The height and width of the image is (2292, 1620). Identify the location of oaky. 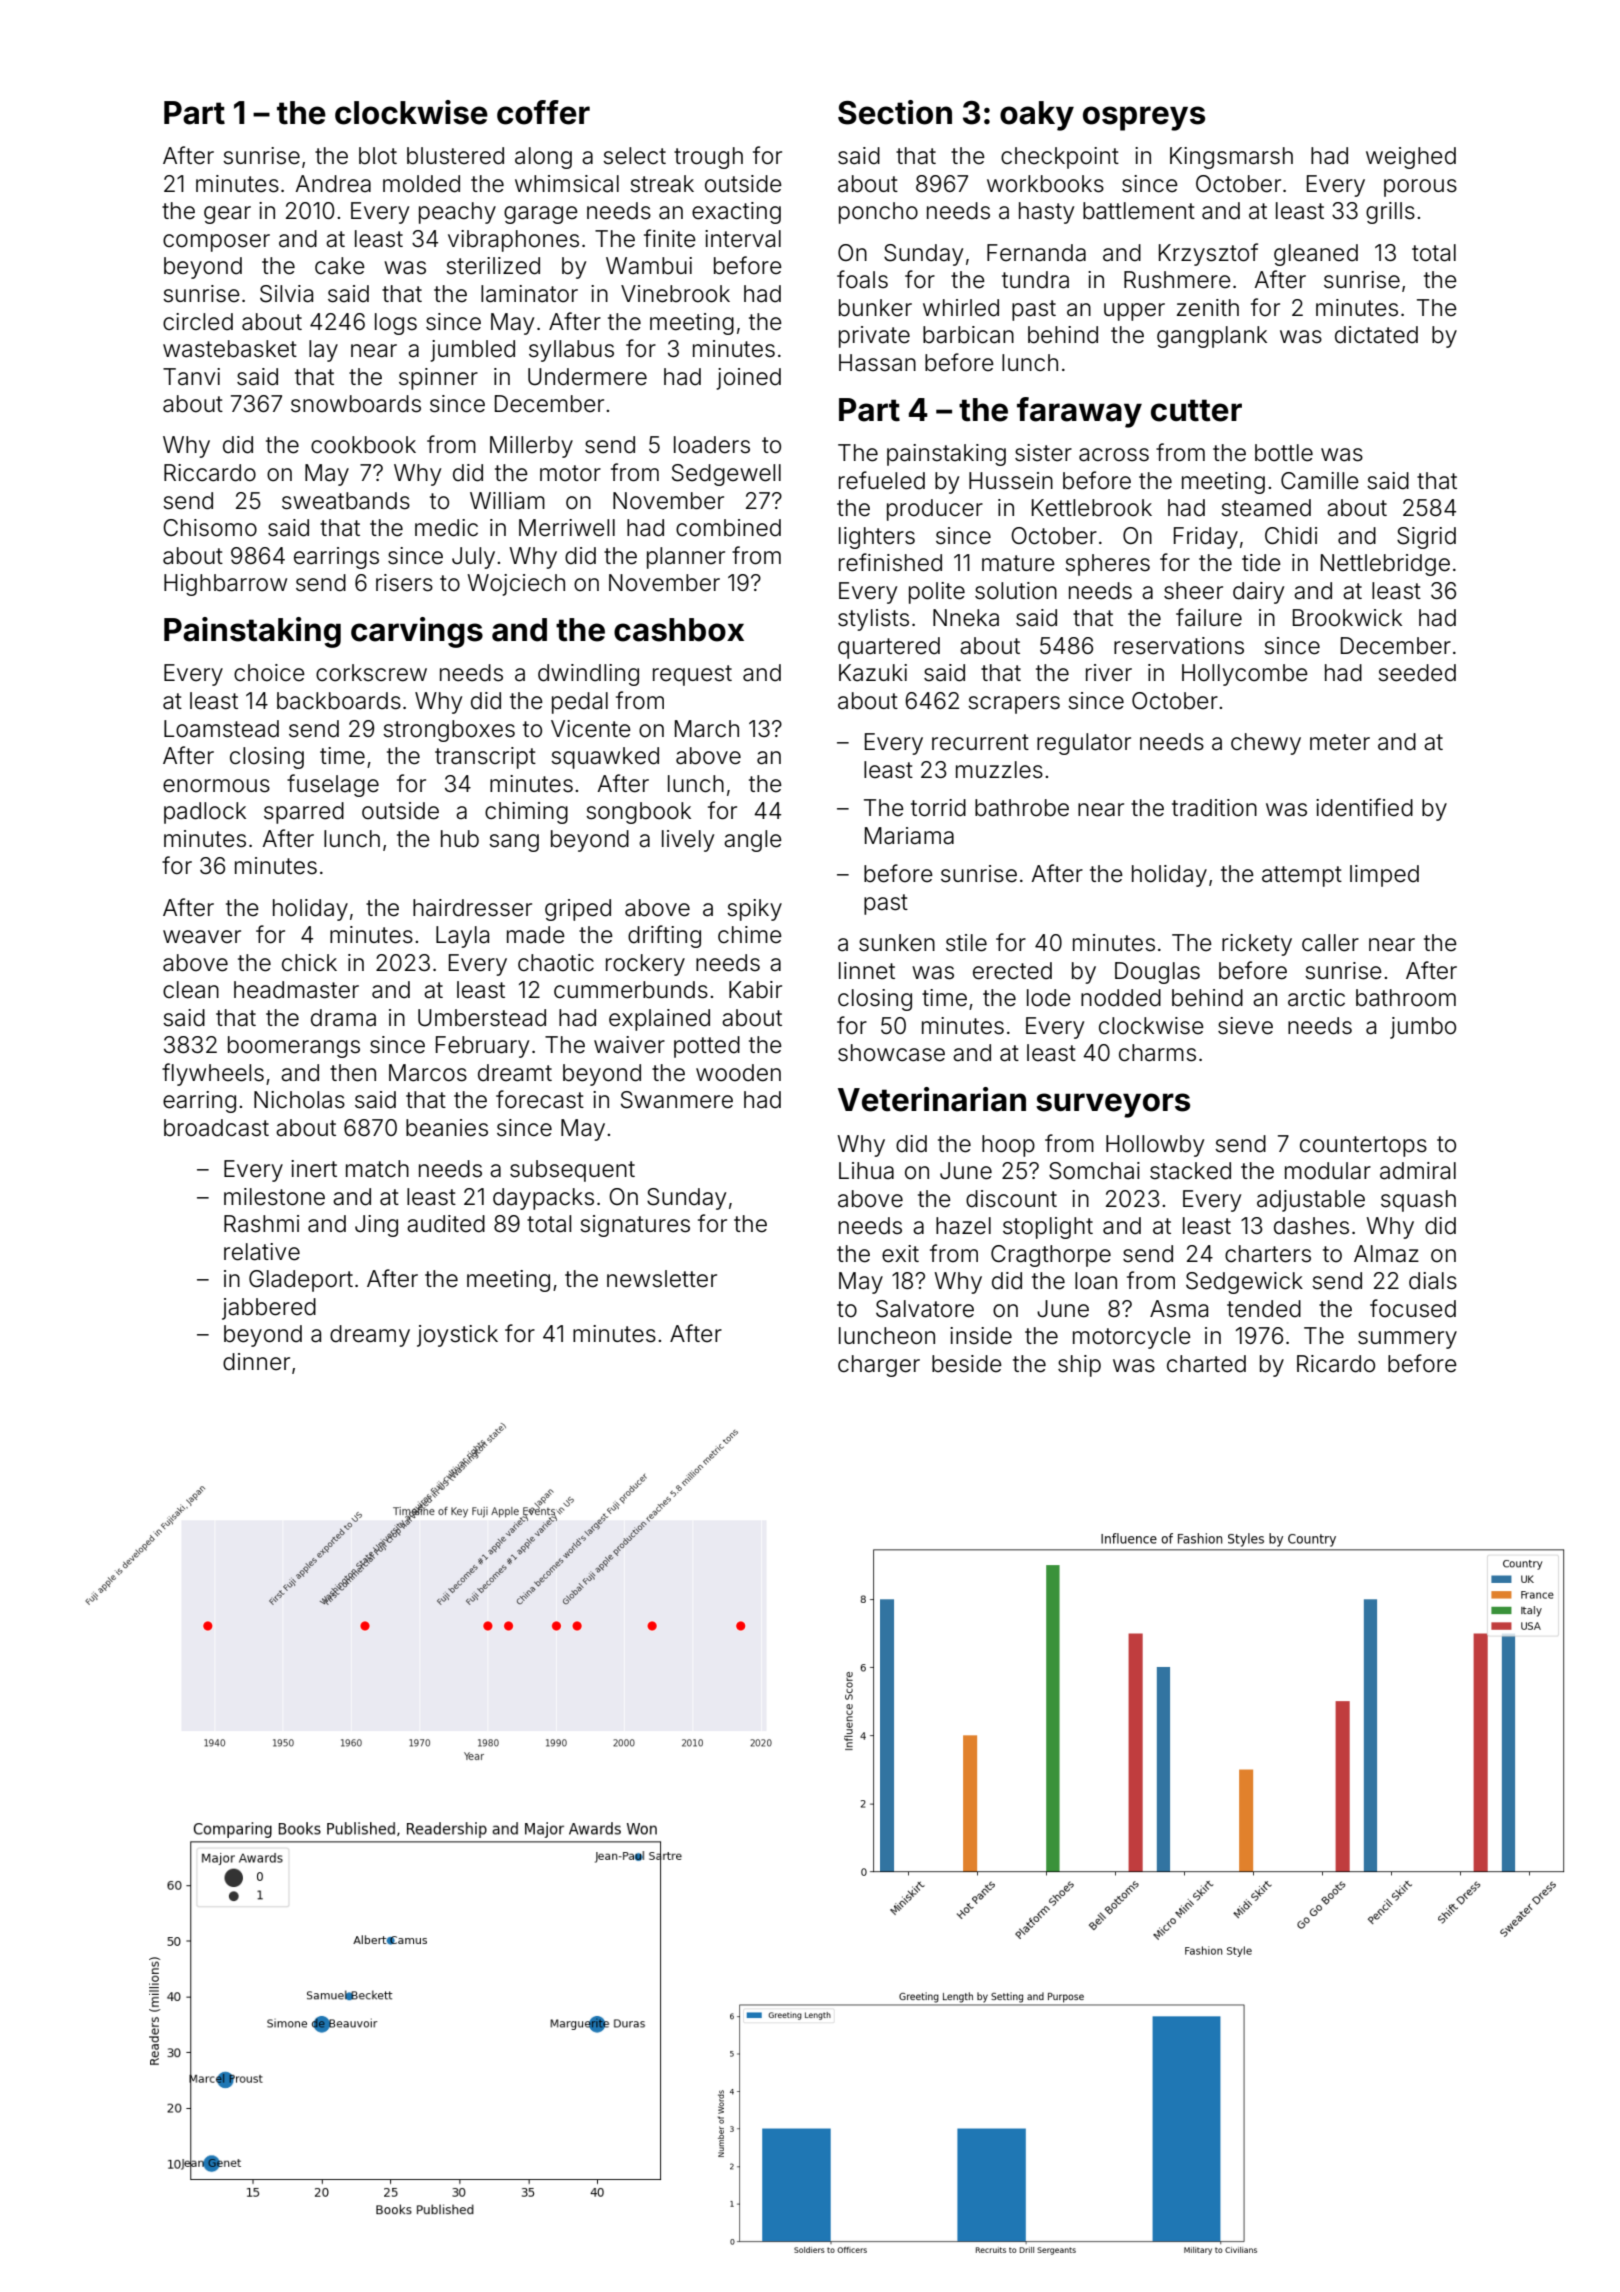
(1037, 116).
